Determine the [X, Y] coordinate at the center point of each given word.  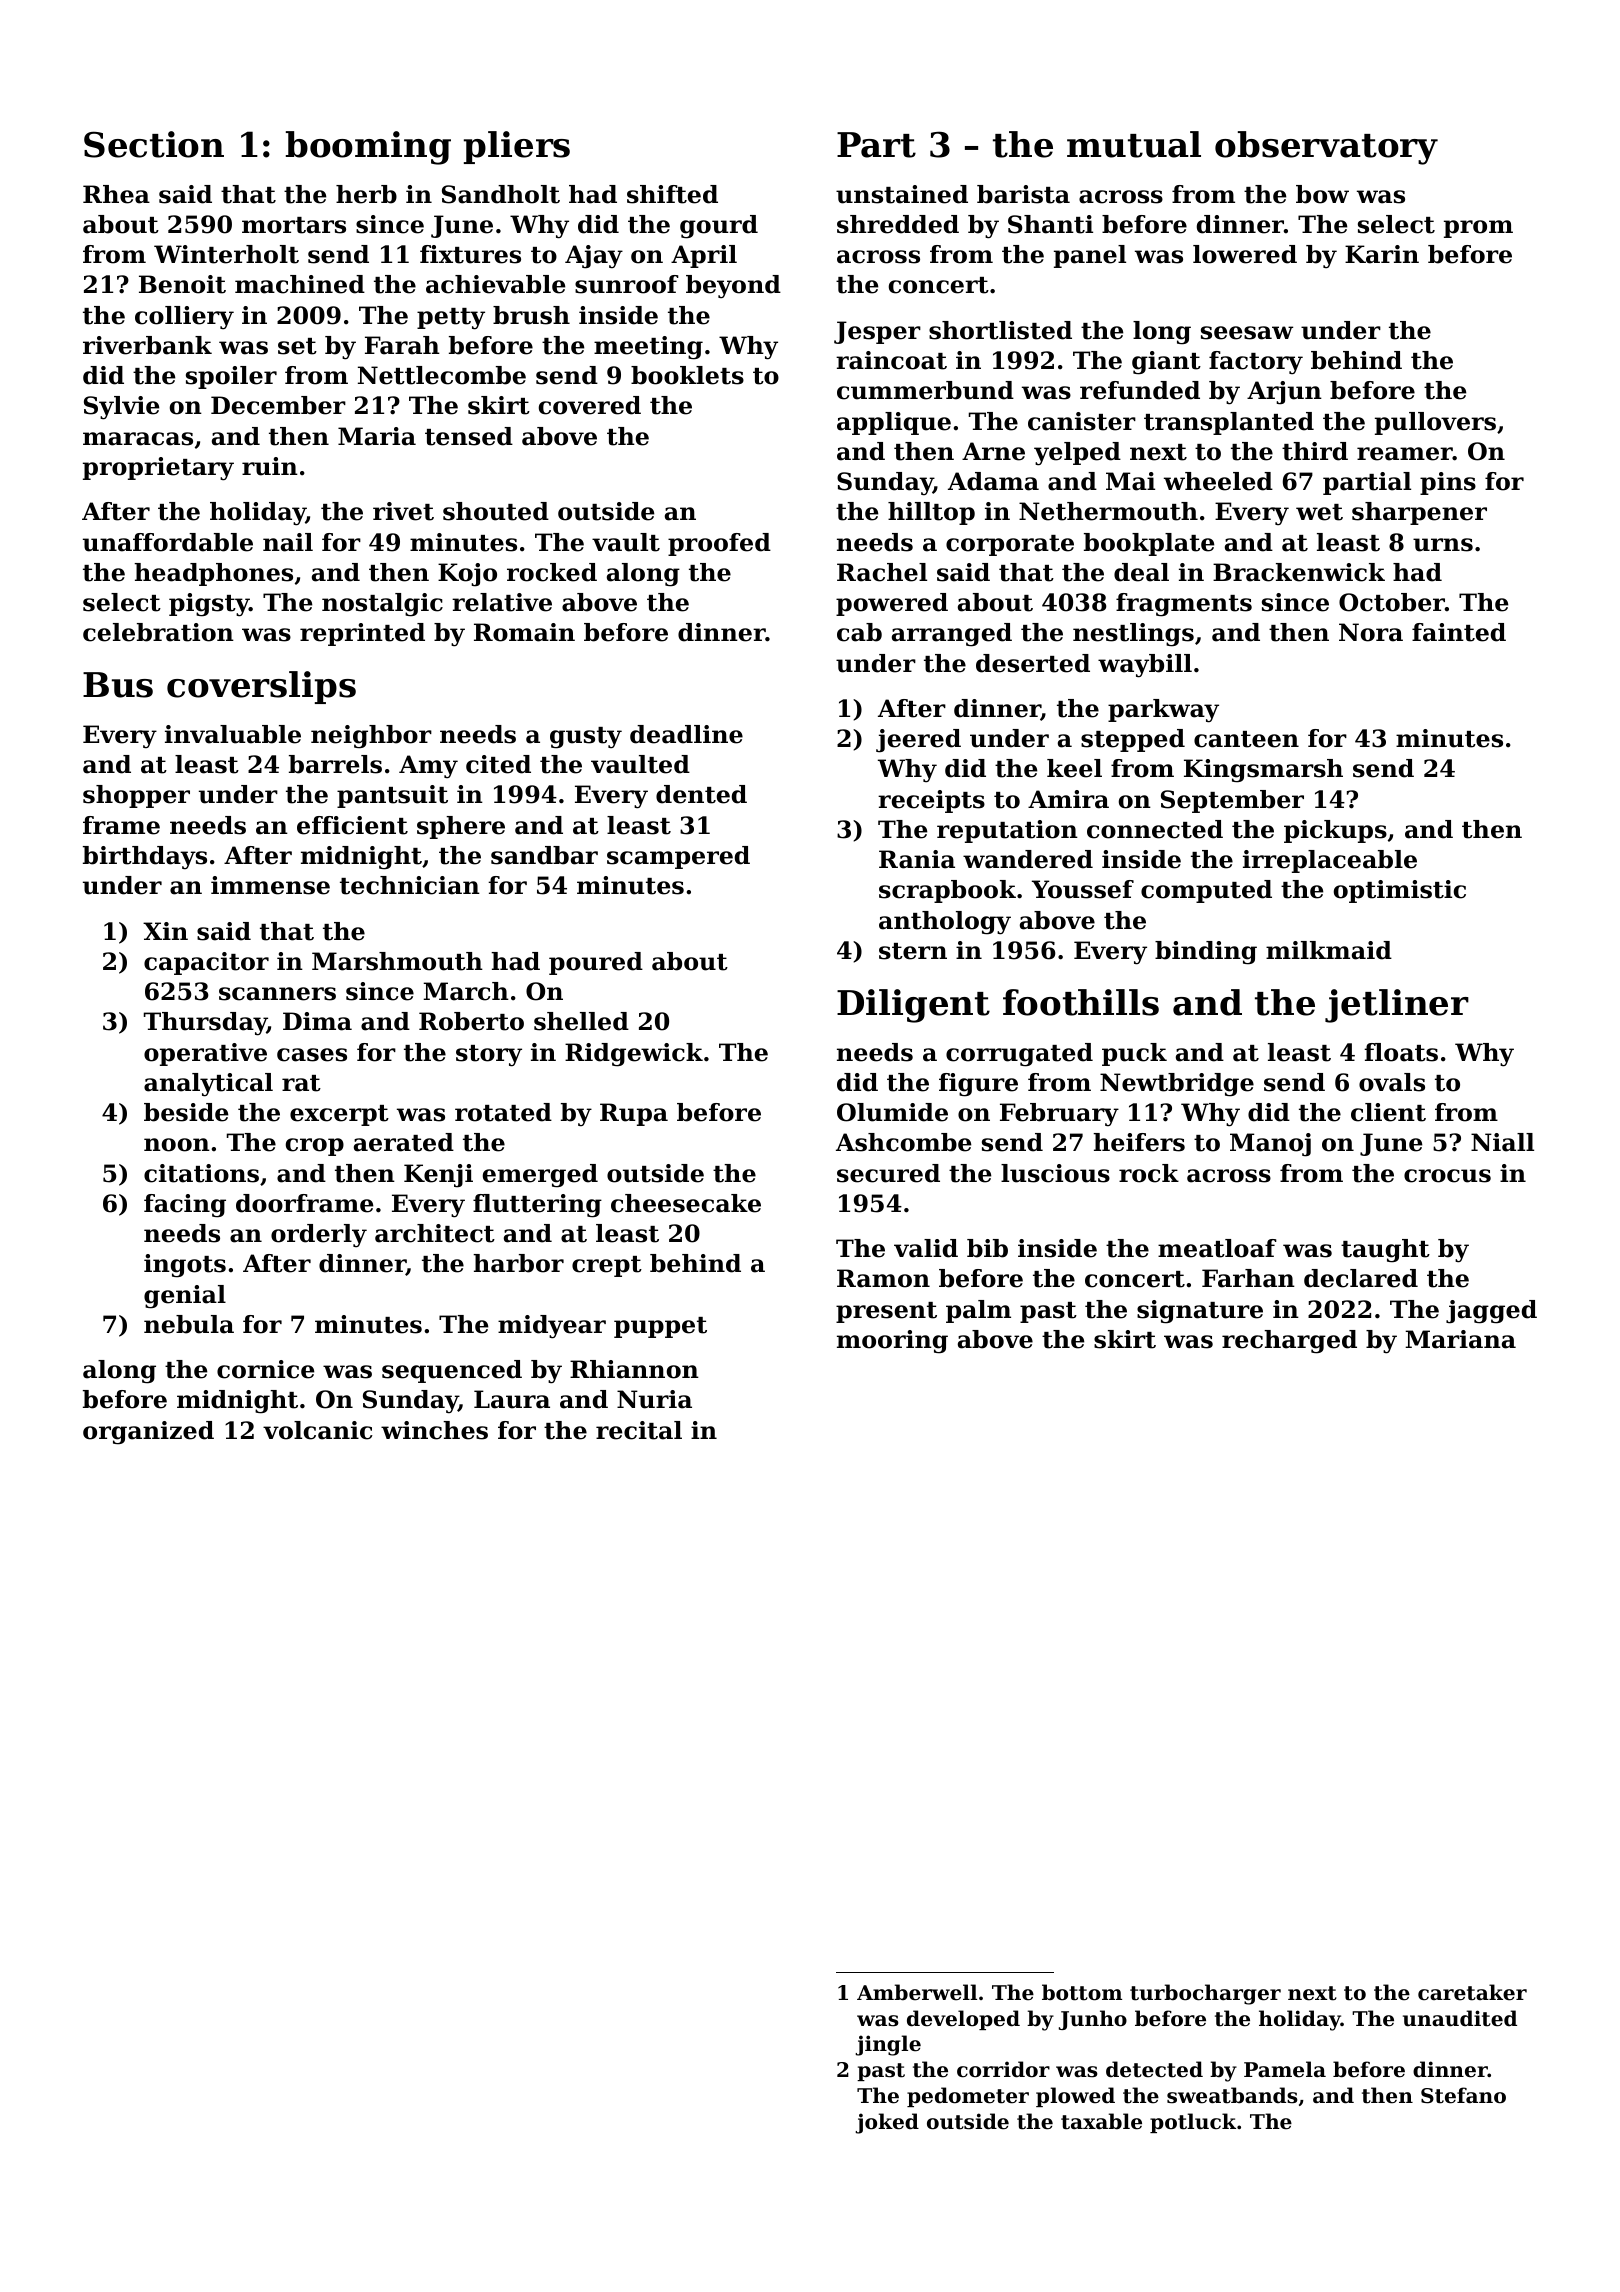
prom [1478, 229]
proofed [719, 544]
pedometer [968, 2097]
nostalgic [382, 605]
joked [887, 2123]
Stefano [1463, 2095]
